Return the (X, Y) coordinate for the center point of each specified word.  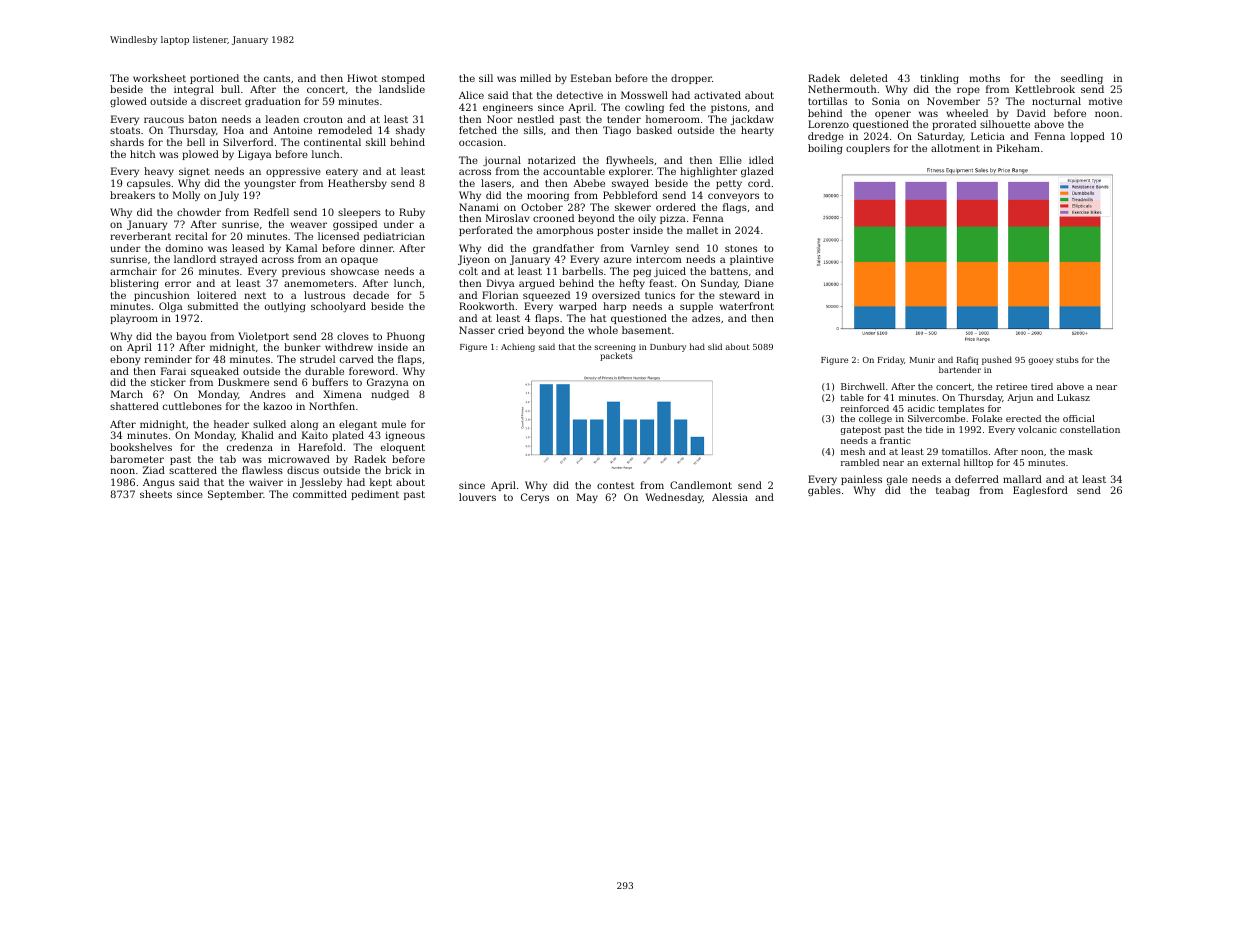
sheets (156, 494)
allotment (955, 148)
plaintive (752, 260)
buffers (330, 382)
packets (616, 357)
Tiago (617, 131)
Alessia (730, 497)
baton (203, 119)
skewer (633, 207)
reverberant (140, 236)
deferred (977, 479)
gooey (1040, 361)
